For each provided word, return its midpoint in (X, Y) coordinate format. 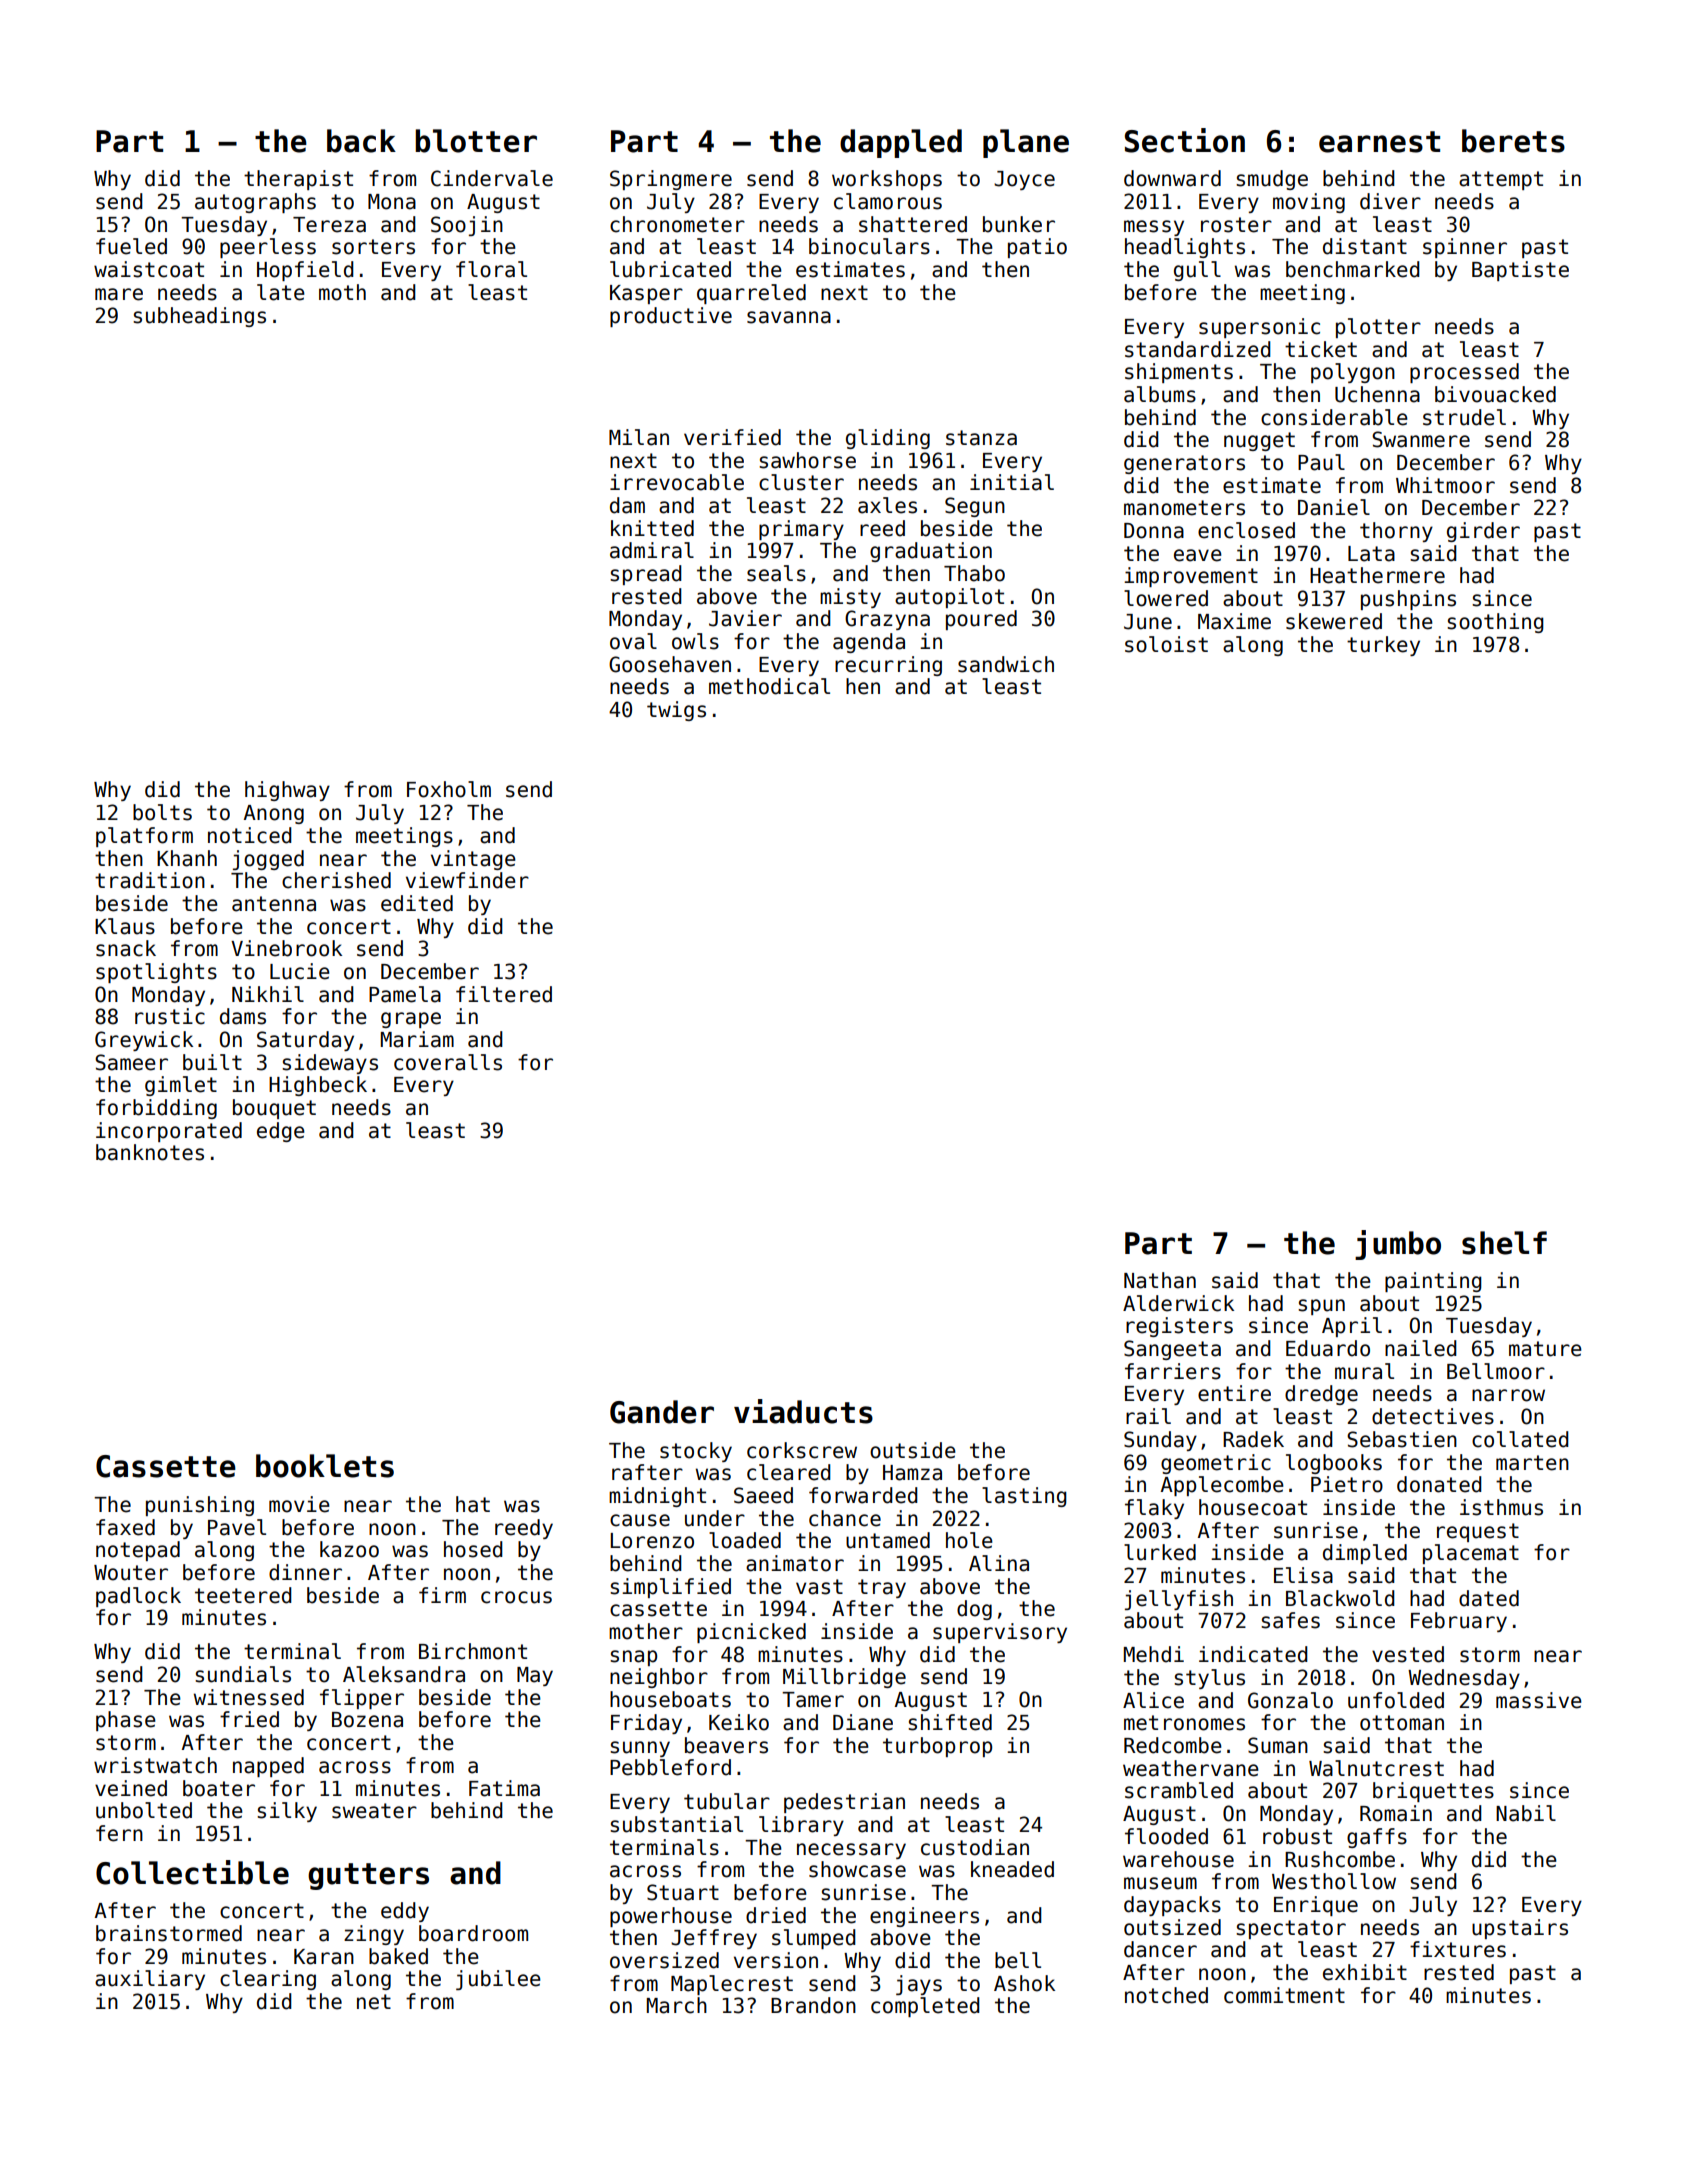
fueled (131, 246)
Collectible (192, 1872)
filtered (504, 994)
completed (925, 2007)
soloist (1166, 644)
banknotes (150, 1152)
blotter (476, 141)
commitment (1284, 1995)
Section (1185, 140)
